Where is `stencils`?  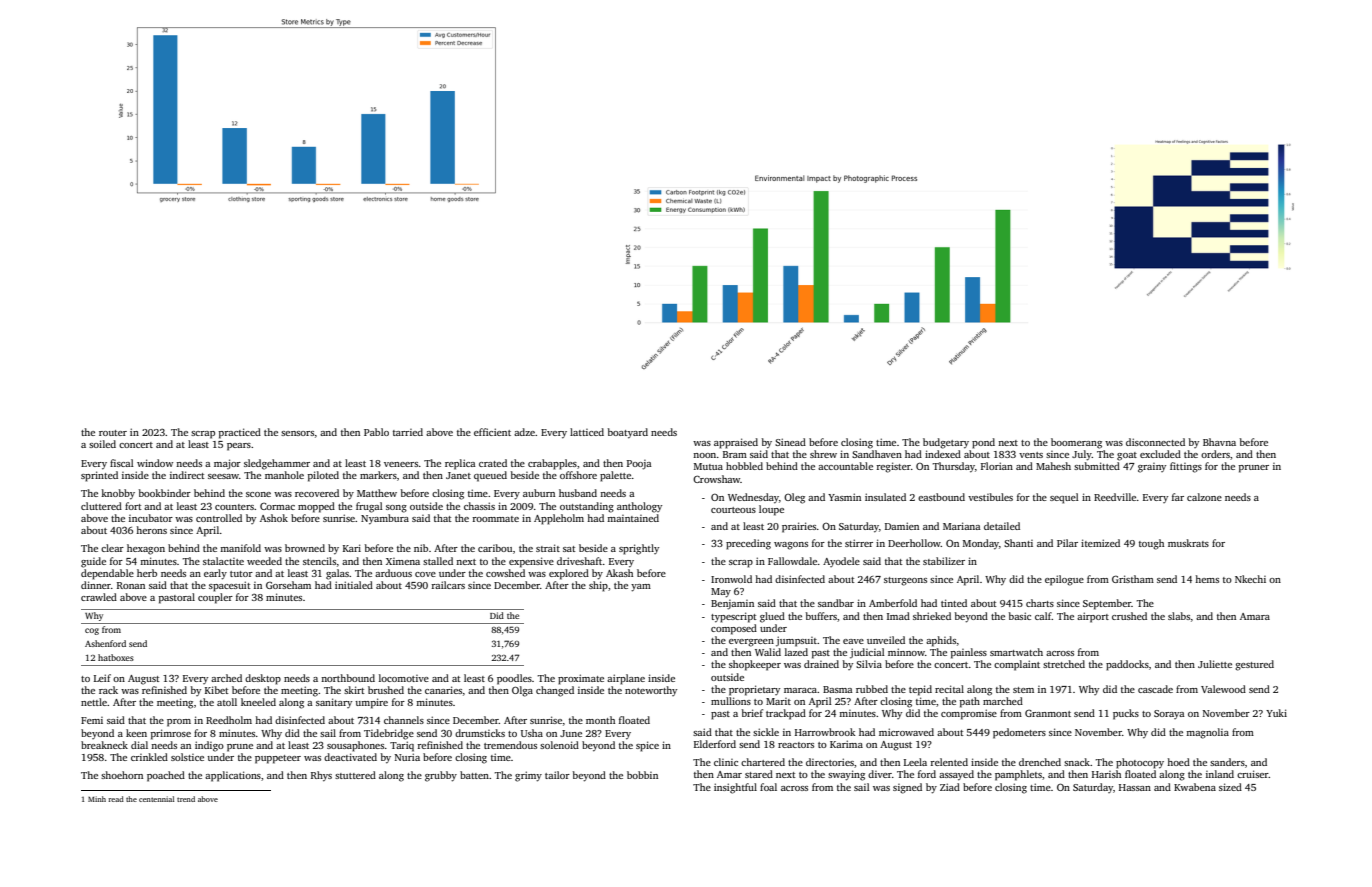
stencils is located at coordinates (319, 561).
